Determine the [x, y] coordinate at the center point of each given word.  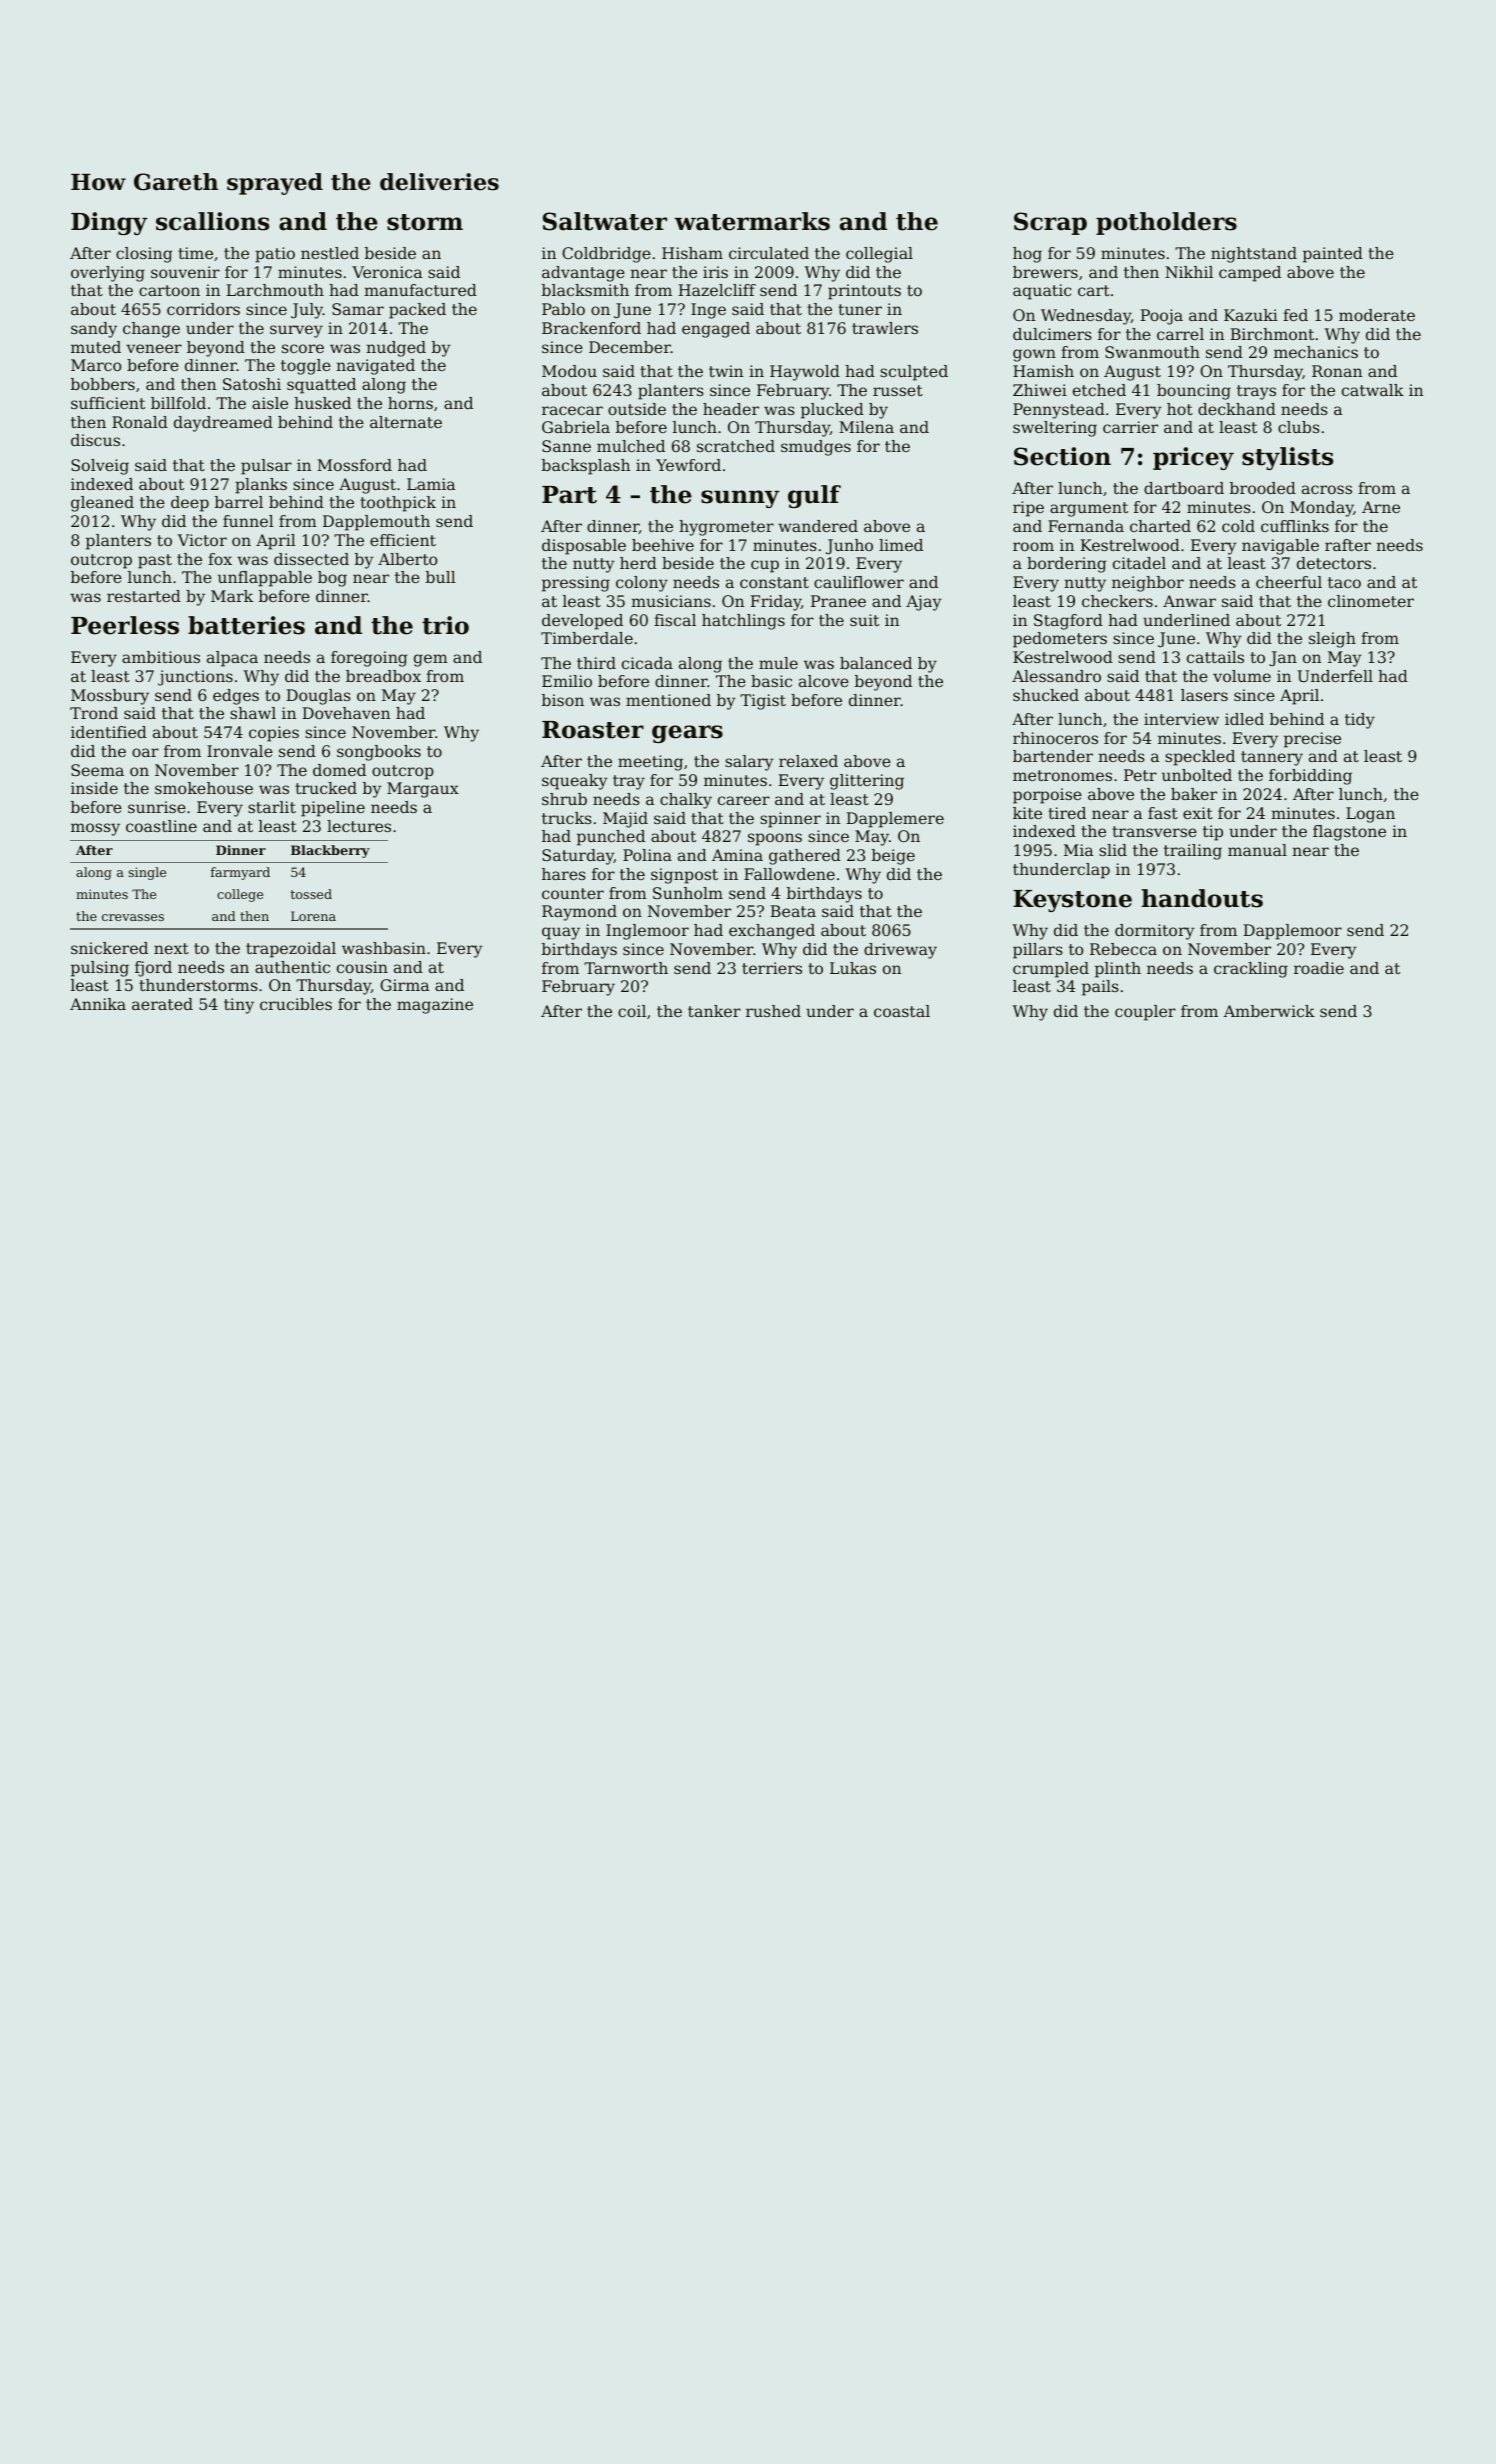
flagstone [1349, 833]
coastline [161, 826]
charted [1160, 526]
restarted [144, 596]
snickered [109, 948]
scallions [213, 221]
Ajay [924, 603]
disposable [584, 547]
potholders [1166, 223]
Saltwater [605, 221]
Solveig [100, 467]
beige [893, 857]
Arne [1381, 507]
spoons [775, 839]
